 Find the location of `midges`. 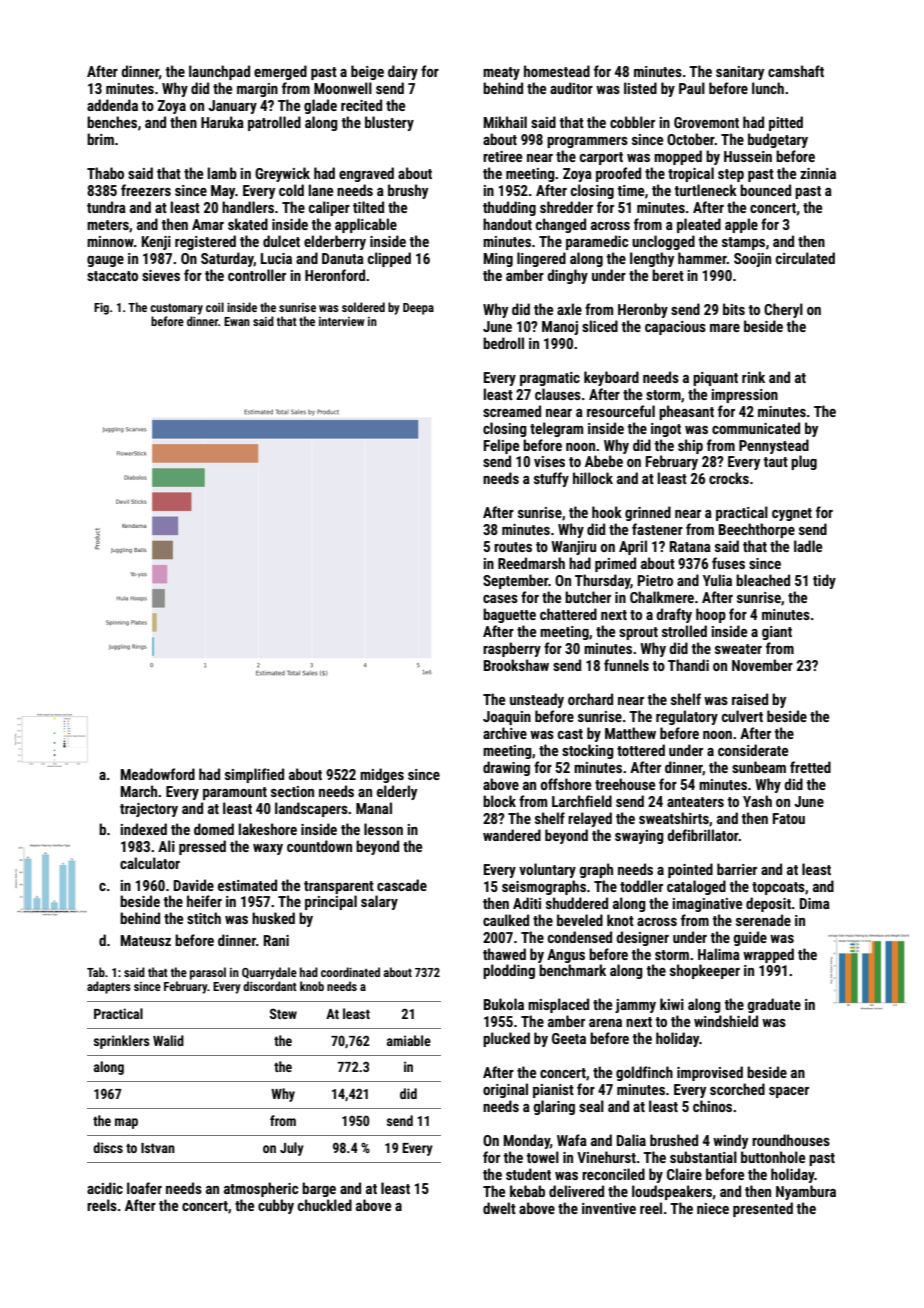

midges is located at coordinates (382, 775).
